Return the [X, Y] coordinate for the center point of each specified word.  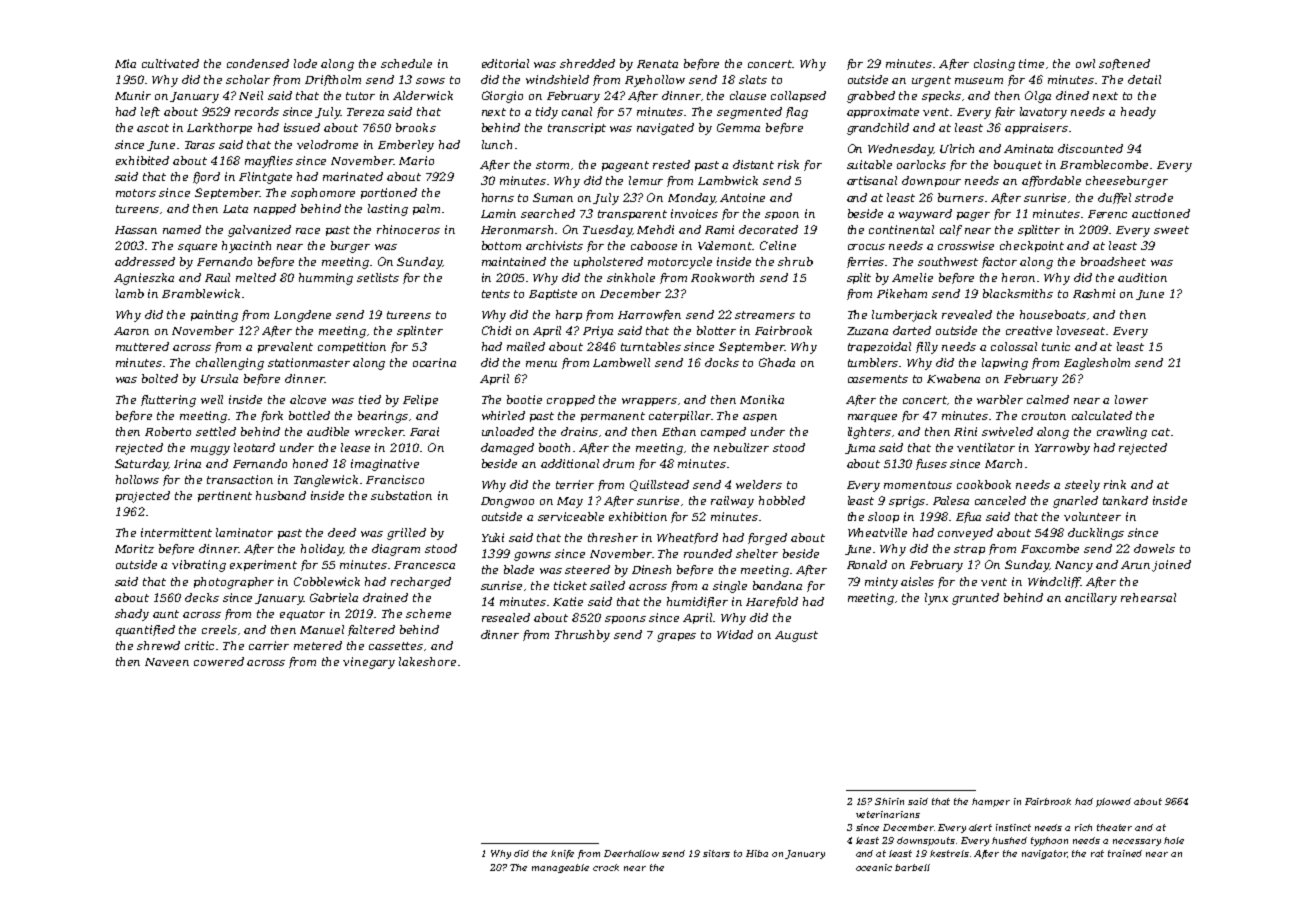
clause [748, 95]
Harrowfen [649, 315]
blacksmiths [1018, 293]
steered [587, 569]
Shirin [889, 801]
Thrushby [582, 636]
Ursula [219, 378]
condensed [258, 63]
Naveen [167, 662]
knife [562, 854]
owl [1085, 63]
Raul [217, 277]
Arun [1135, 565]
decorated [768, 229]
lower [1131, 399]
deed [342, 532]
